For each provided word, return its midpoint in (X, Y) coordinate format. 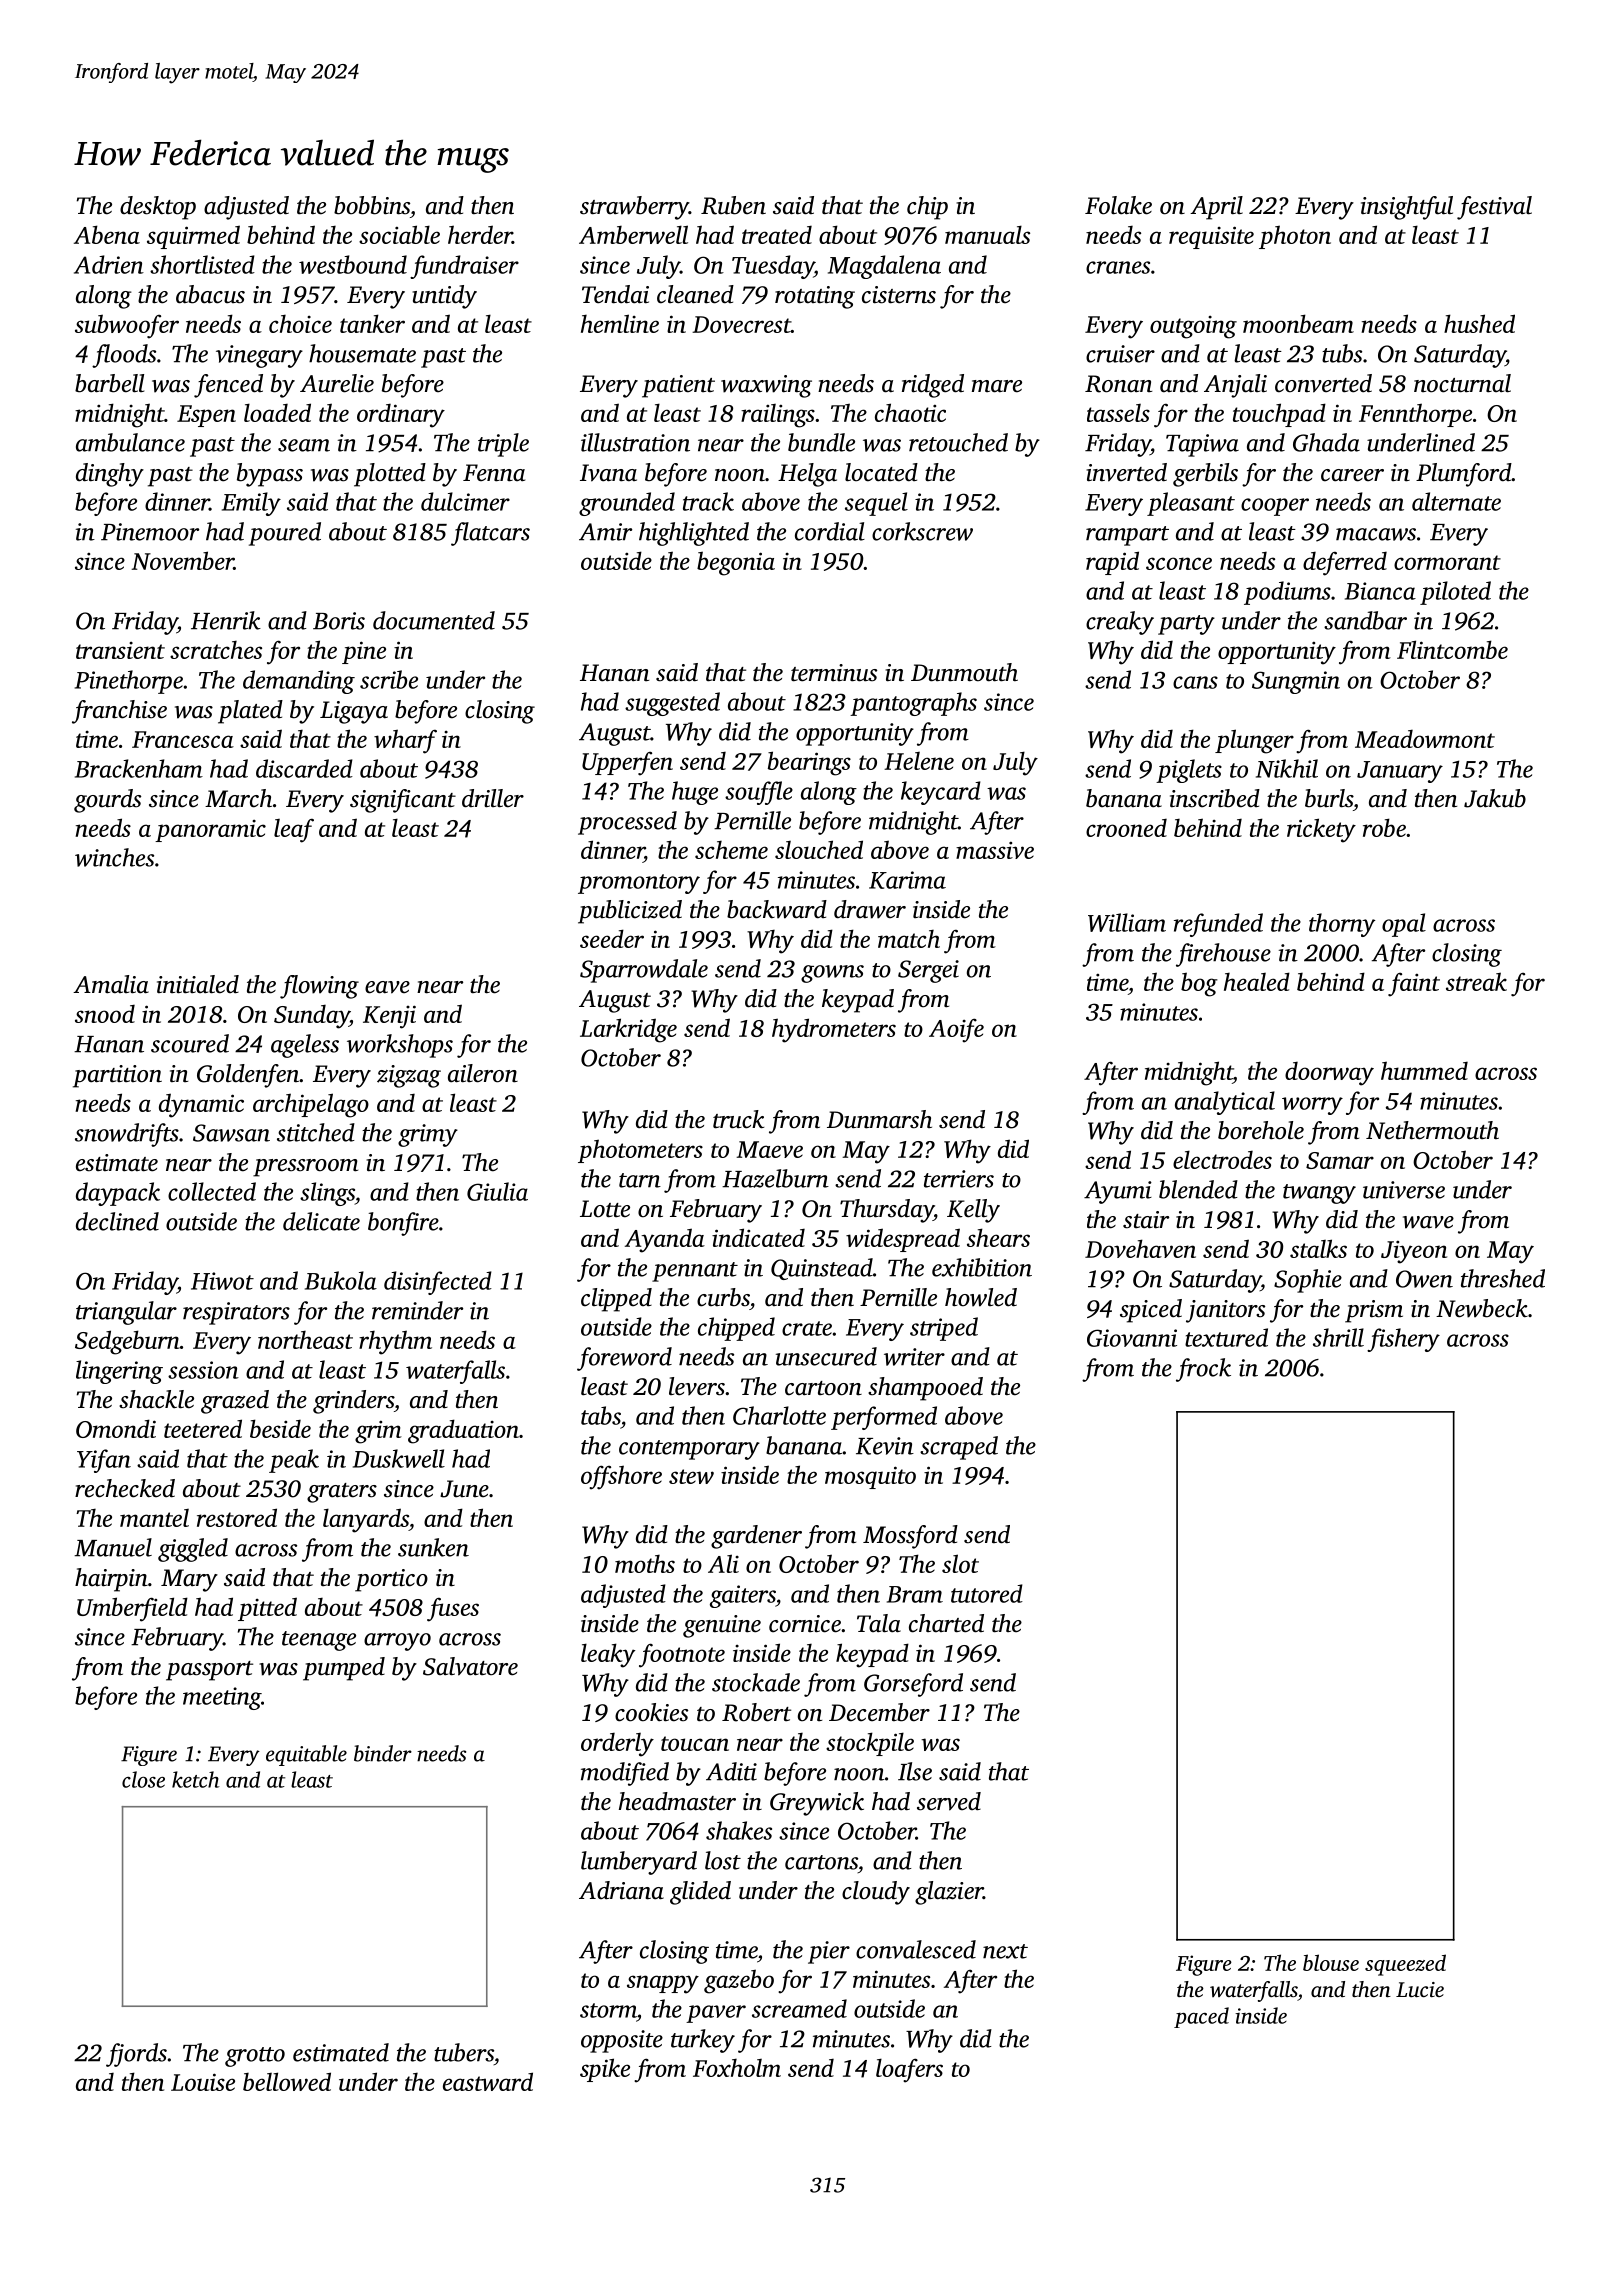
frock (1203, 1370)
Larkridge (628, 1030)
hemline (620, 323)
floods (124, 356)
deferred (1345, 564)
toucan (695, 1743)
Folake (1118, 205)
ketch (196, 1779)
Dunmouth (964, 672)
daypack (118, 1194)
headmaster (677, 1801)
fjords (136, 2055)
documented (434, 620)
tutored (987, 1593)
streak (1476, 981)
